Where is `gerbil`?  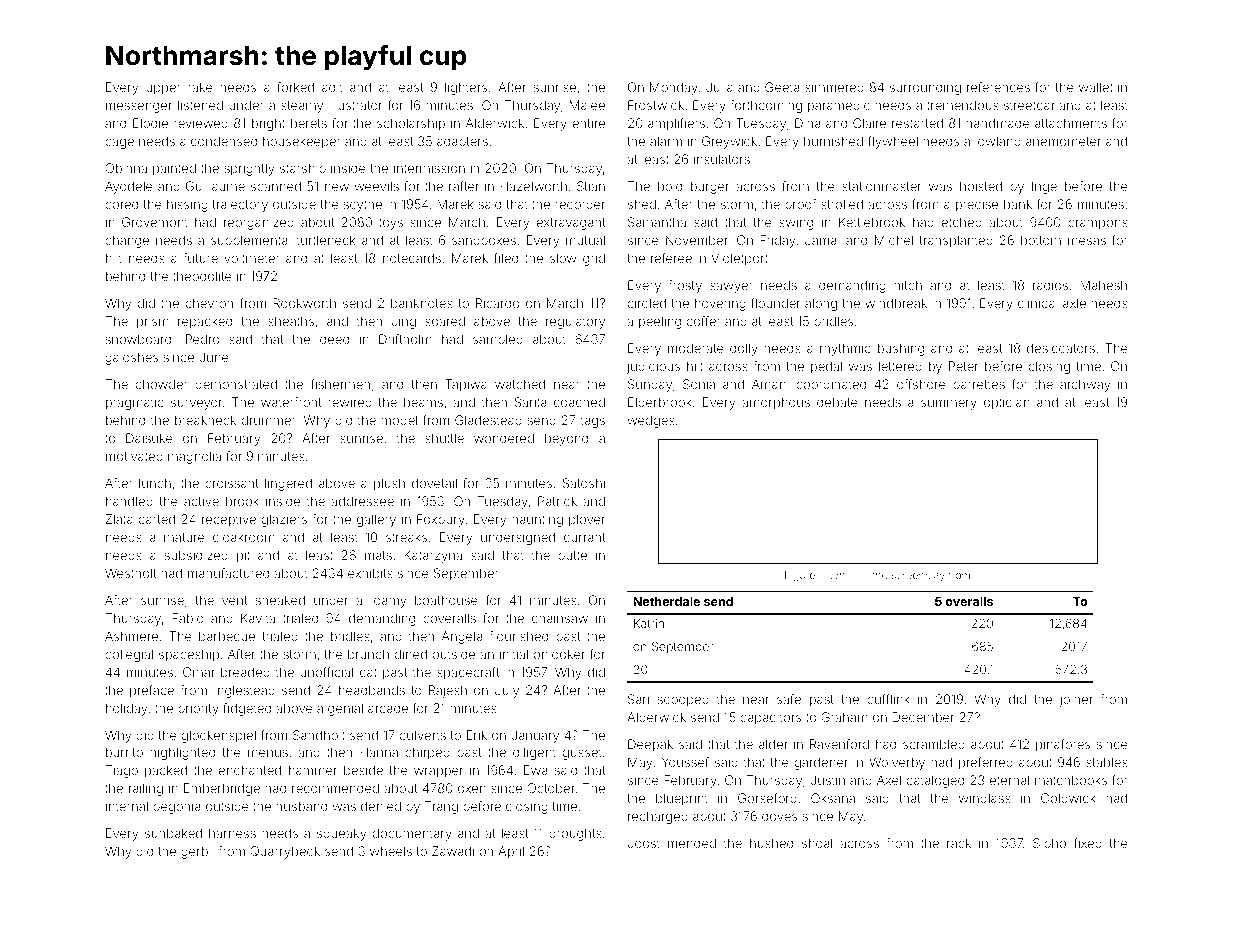
gerbil is located at coordinates (197, 852).
